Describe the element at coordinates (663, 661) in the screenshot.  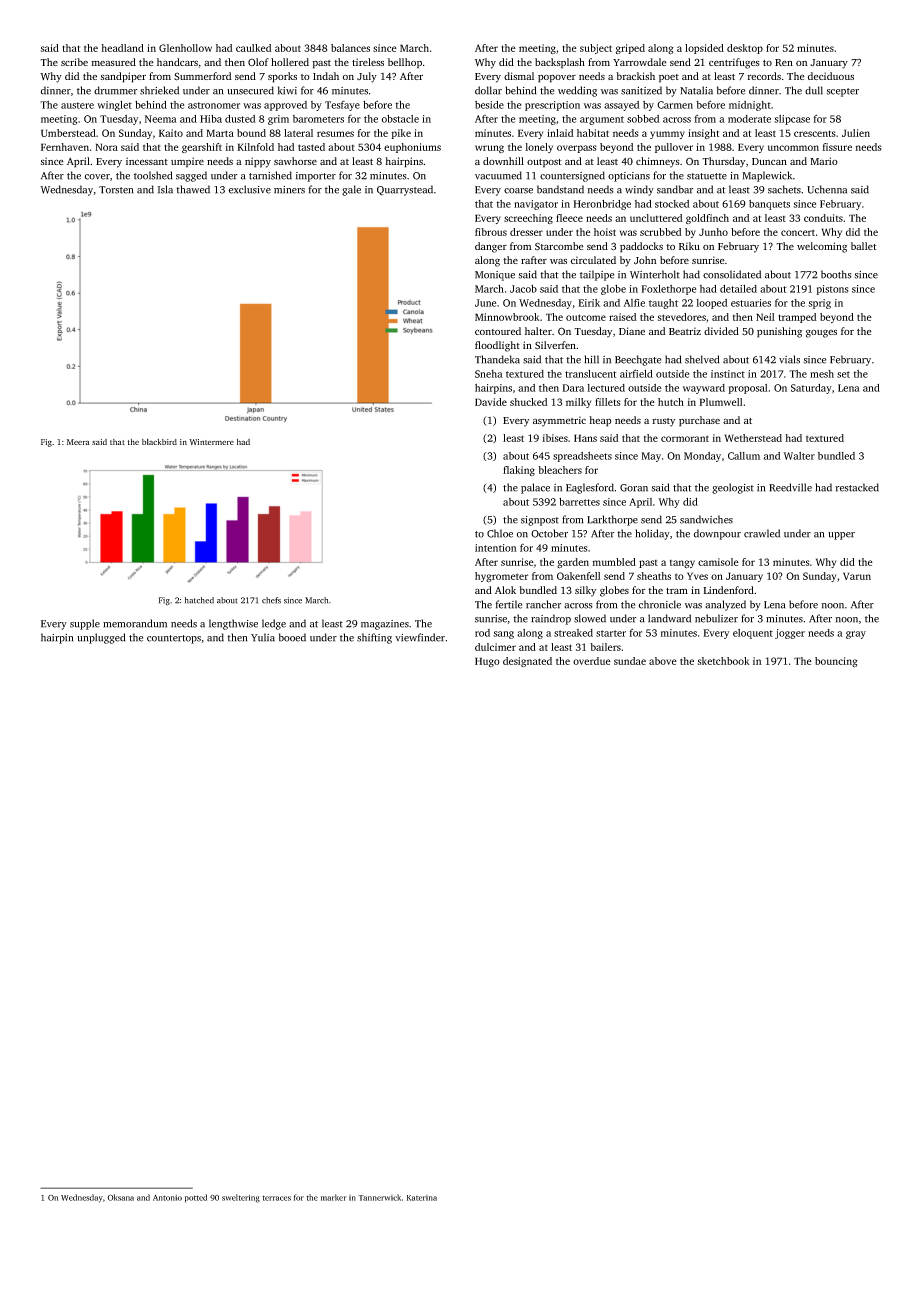
I see `above` at that location.
